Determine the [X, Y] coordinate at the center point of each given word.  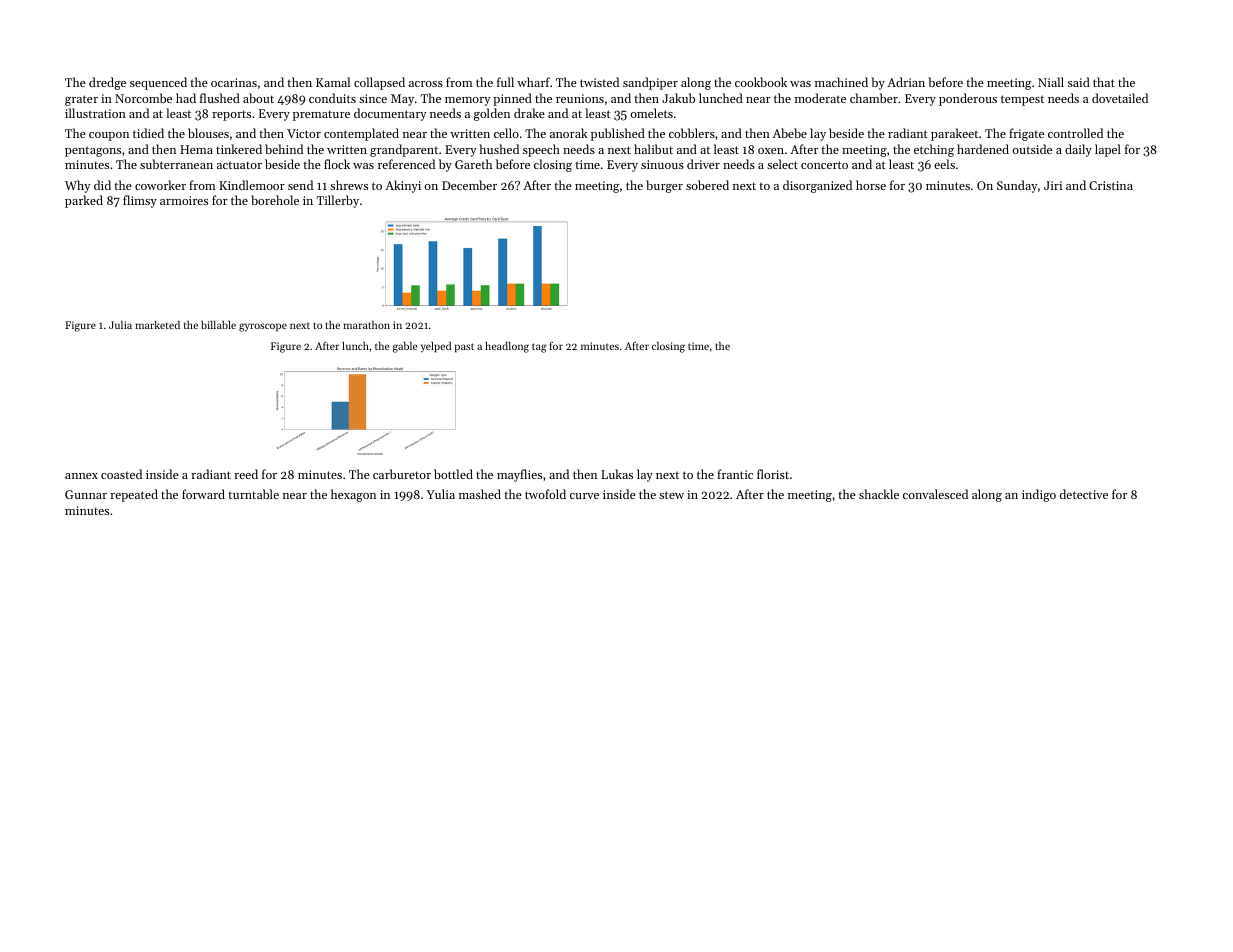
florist [773, 474]
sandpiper [650, 83]
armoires [184, 200]
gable [405, 347]
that [1104, 82]
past [464, 348]
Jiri [1053, 185]
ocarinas [234, 82]
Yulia [441, 494]
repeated [134, 495]
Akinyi [403, 186]
